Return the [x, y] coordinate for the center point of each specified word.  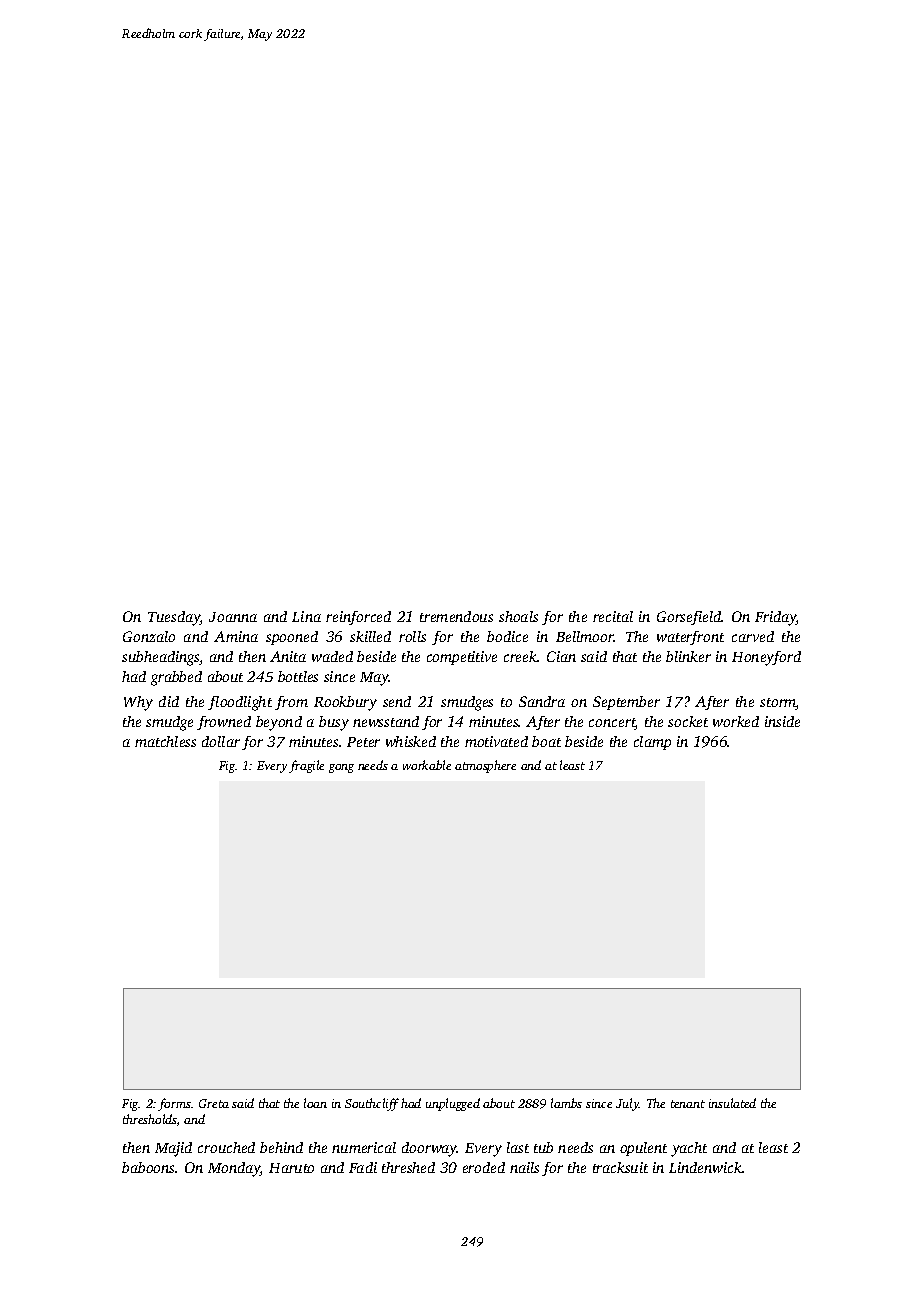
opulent [643, 1149]
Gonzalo [149, 636]
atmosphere [485, 766]
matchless [165, 741]
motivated [496, 741]
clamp [652, 743]
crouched [226, 1147]
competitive [462, 658]
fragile [306, 766]
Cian [561, 656]
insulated [732, 1103]
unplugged [453, 1104]
